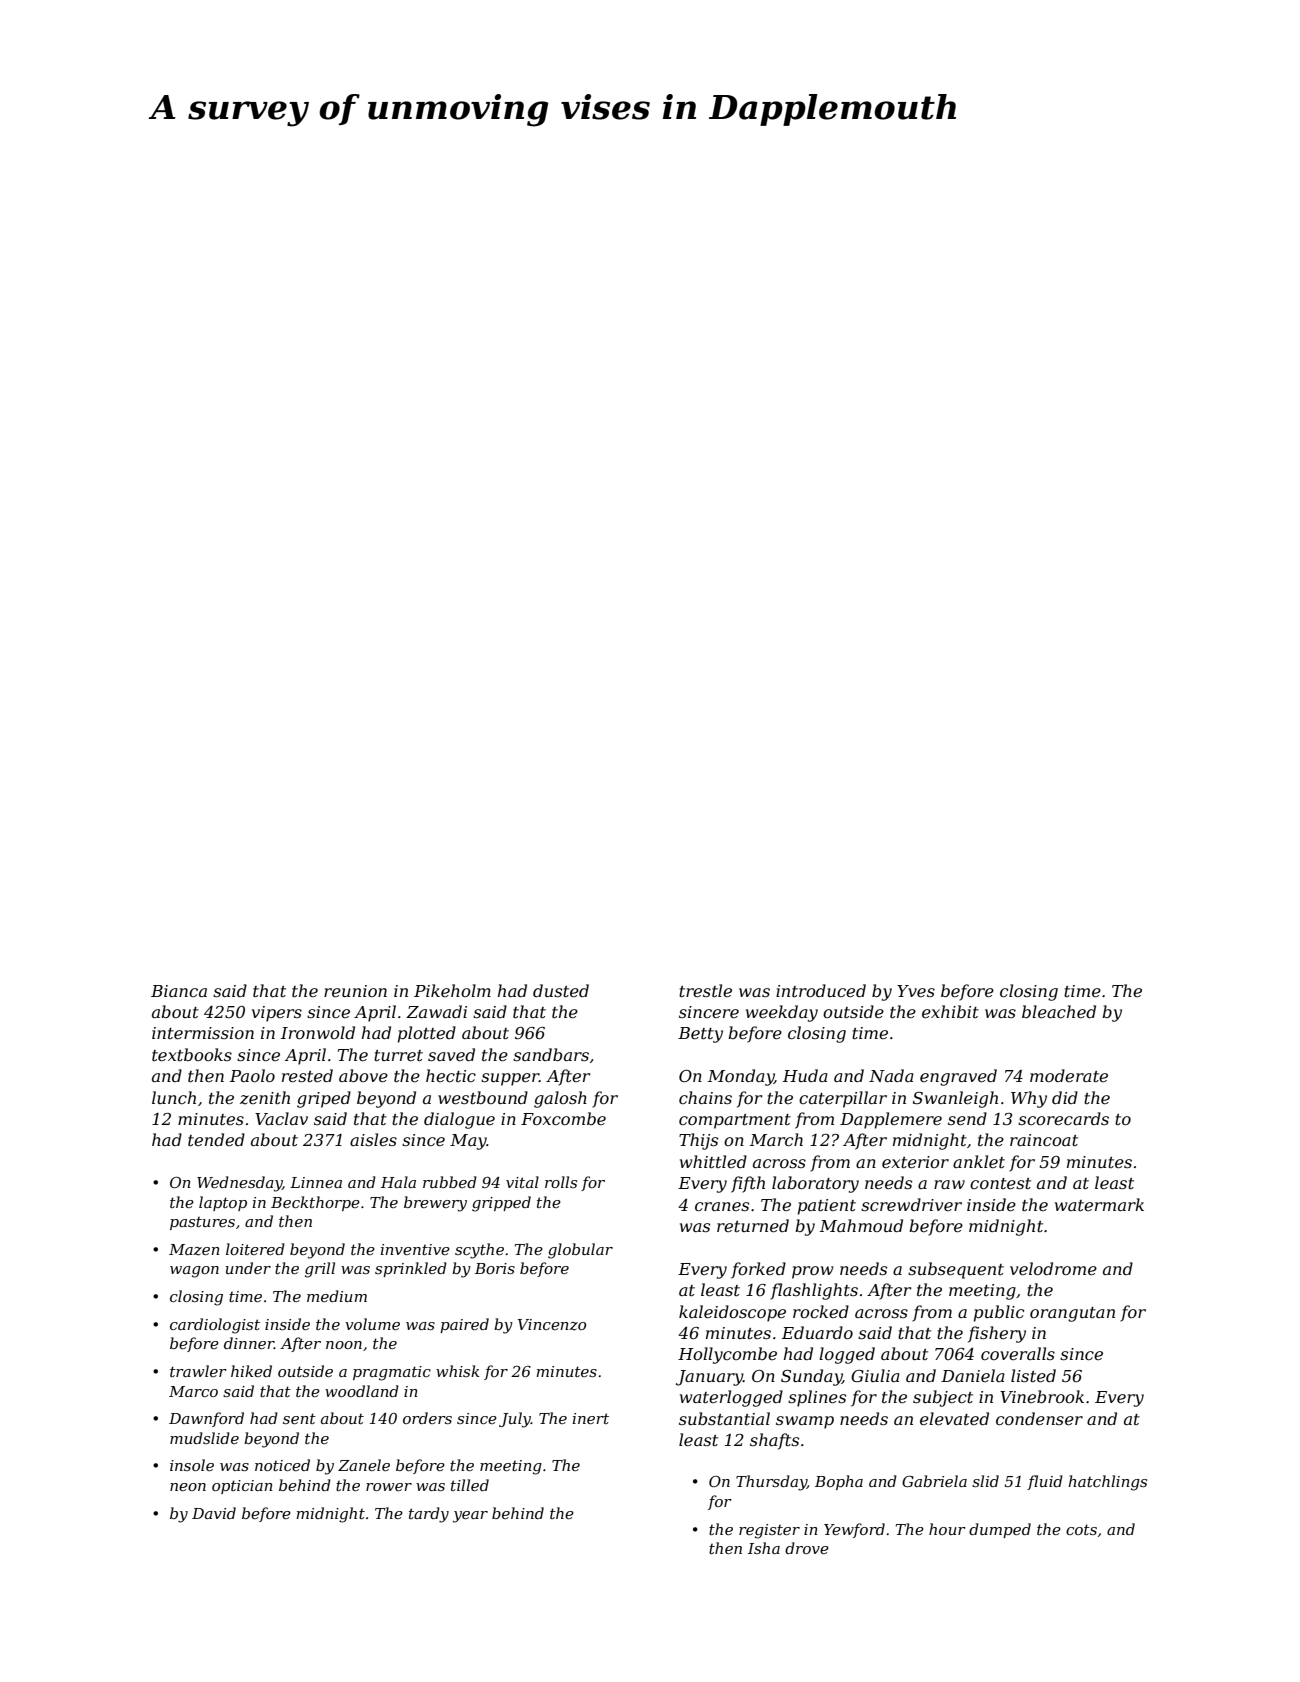  What do you see at coordinates (451, 1075) in the document?
I see `hectic` at bounding box center [451, 1075].
